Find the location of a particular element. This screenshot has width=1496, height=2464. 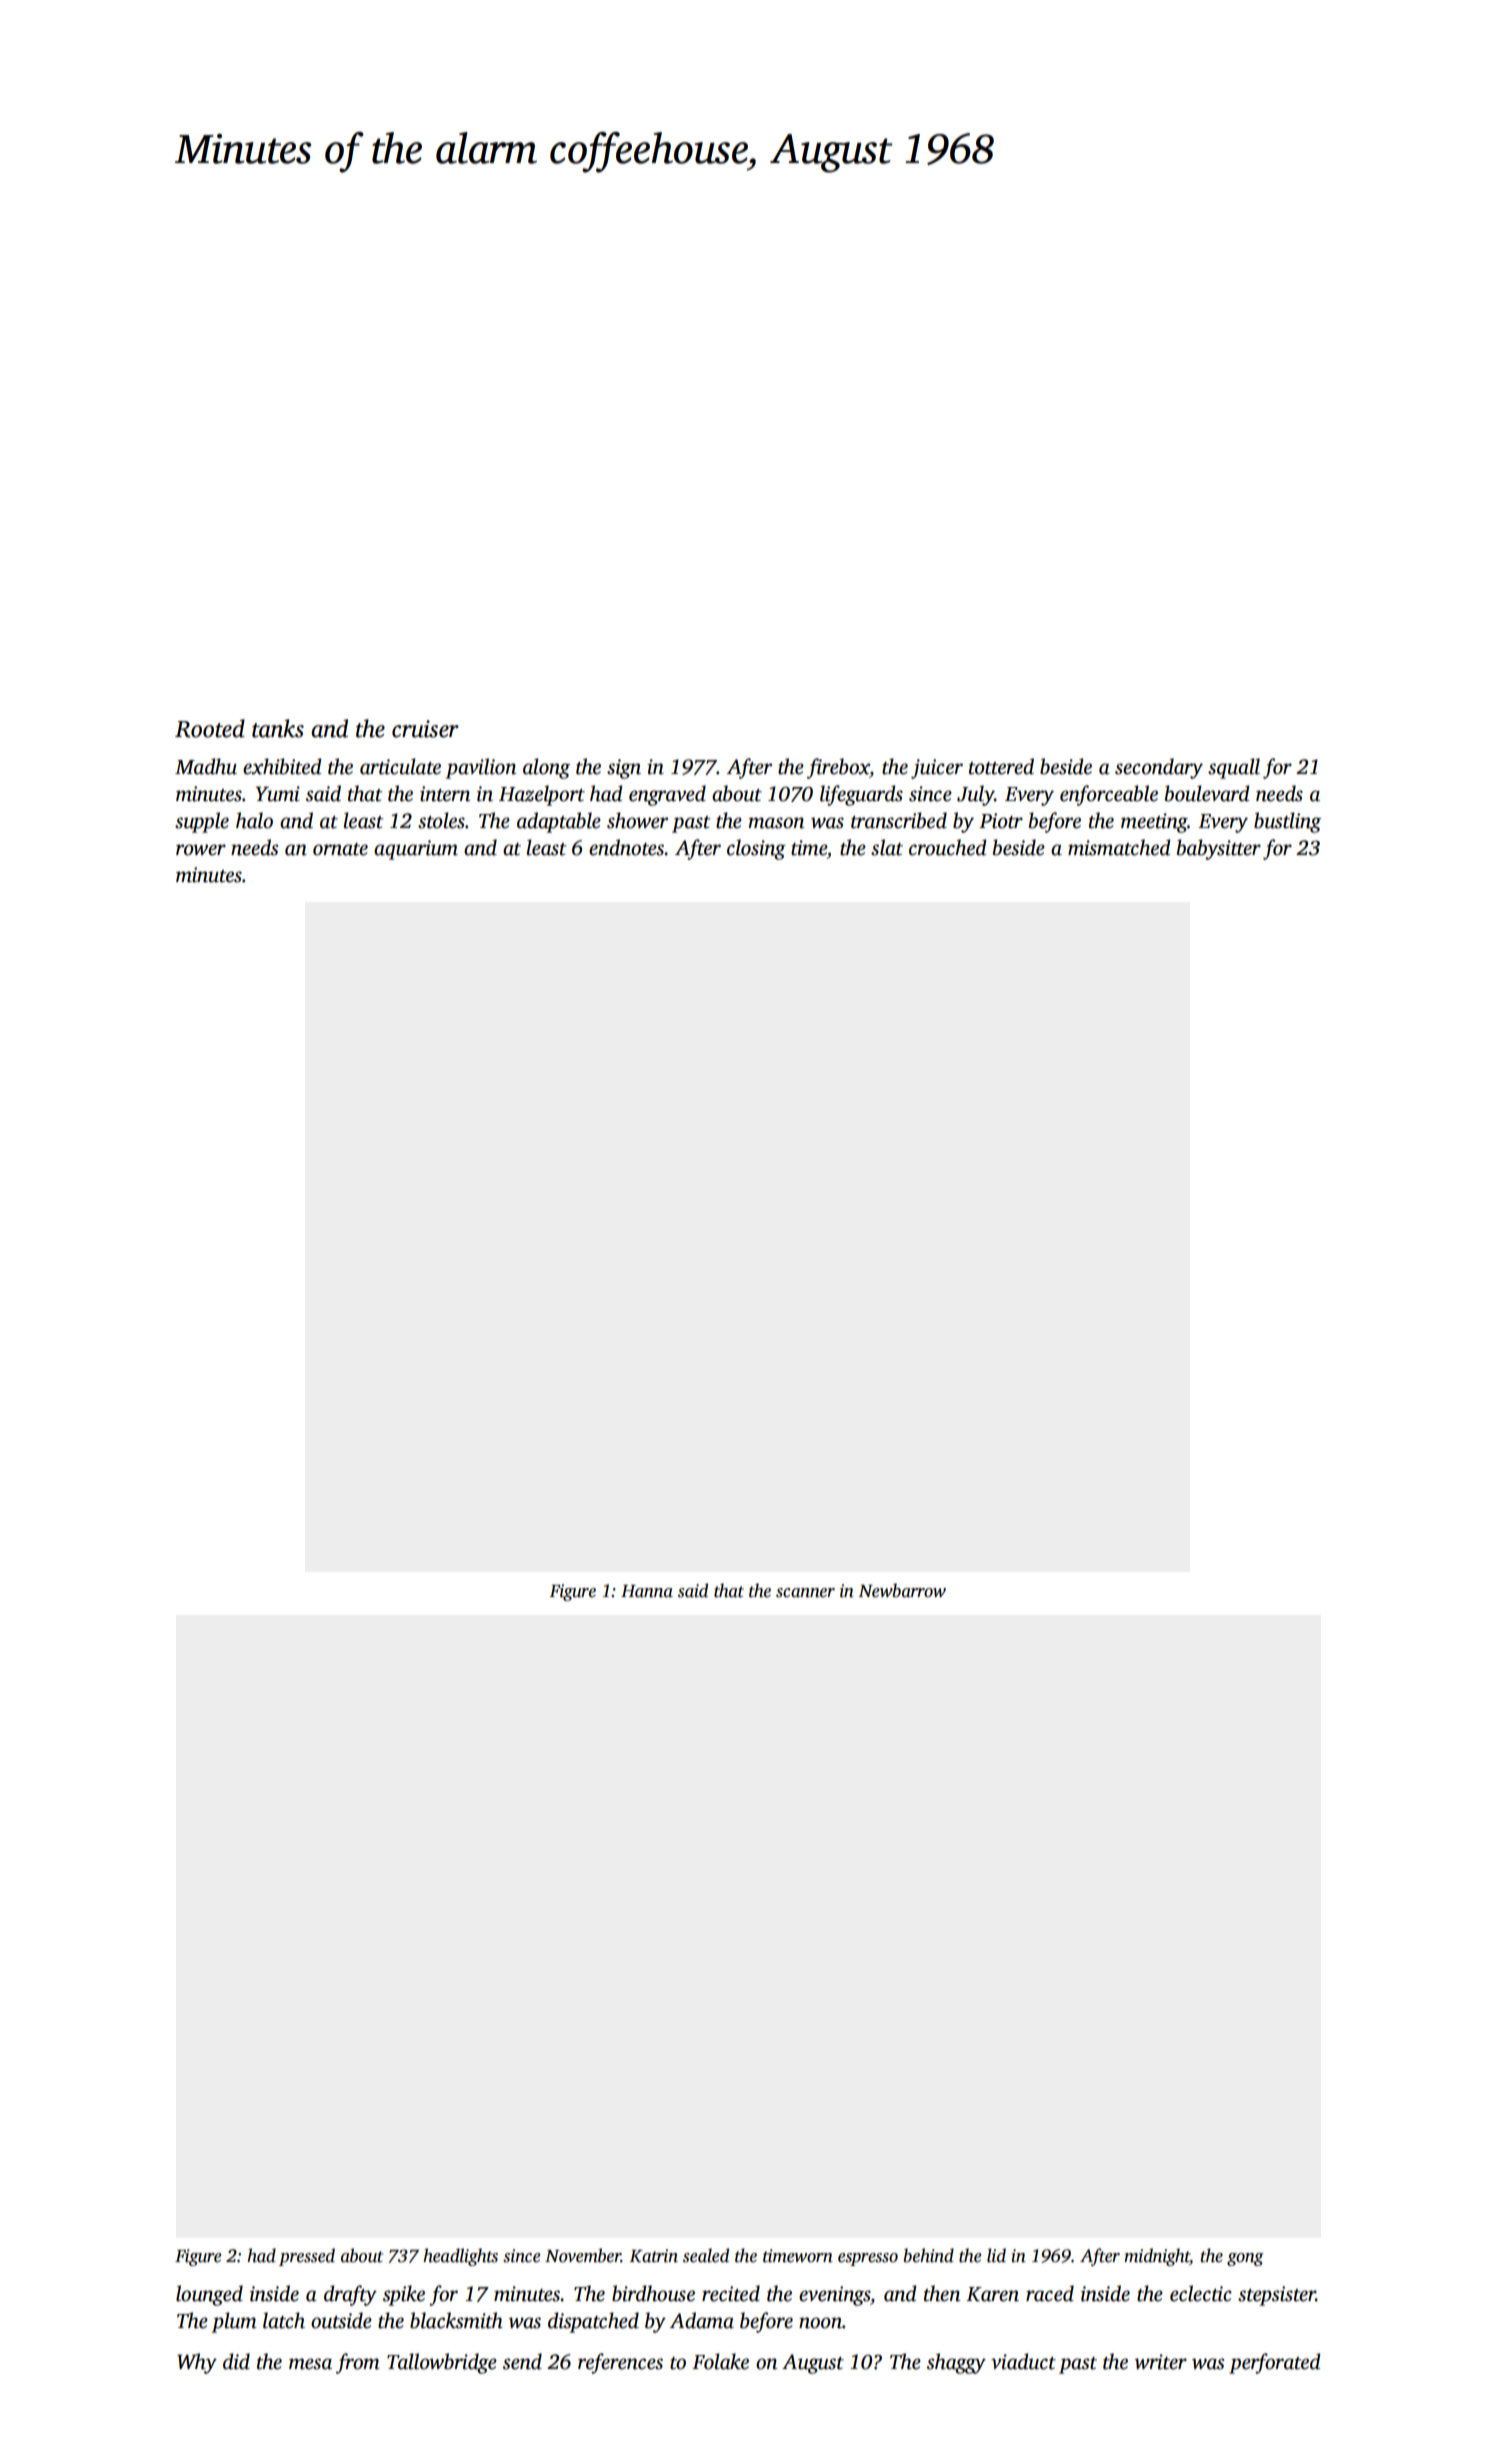

engraved is located at coordinates (667, 795).
